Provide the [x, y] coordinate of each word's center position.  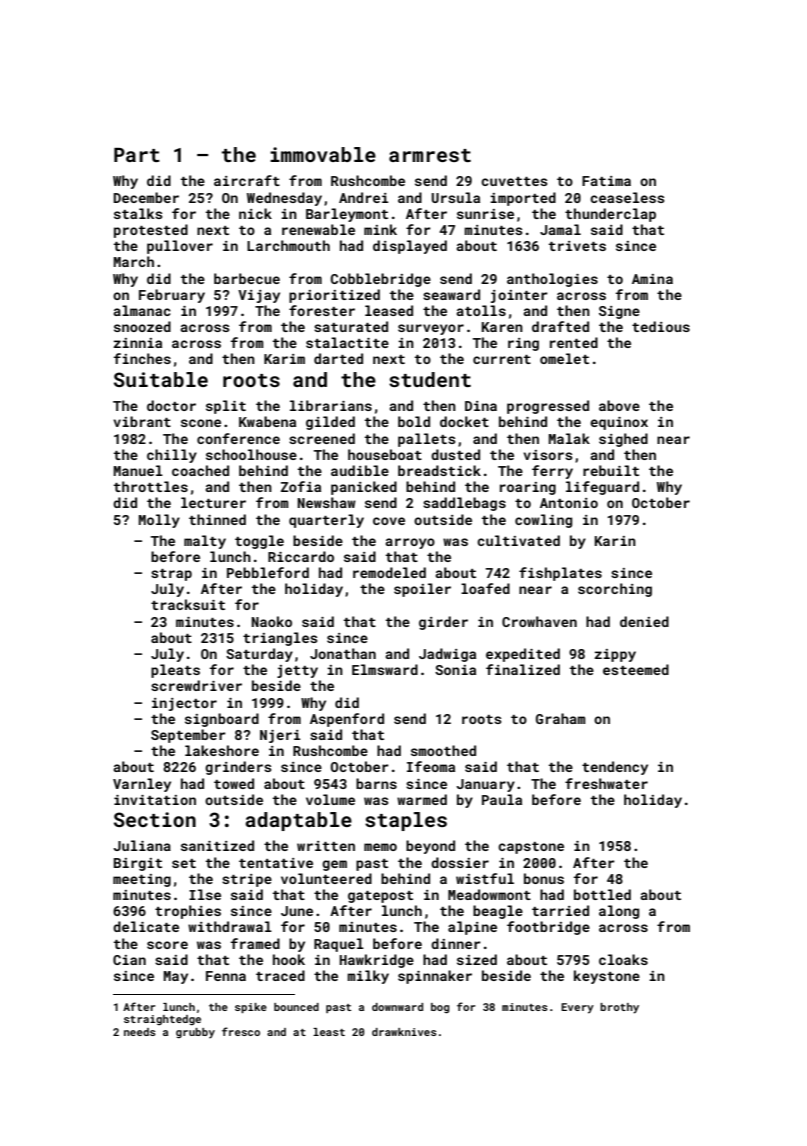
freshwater [606, 783]
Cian [129, 960]
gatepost [380, 897]
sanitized [217, 845]
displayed [410, 247]
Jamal [560, 229]
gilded [330, 423]
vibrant [142, 421]
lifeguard [602, 488]
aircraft [247, 180]
